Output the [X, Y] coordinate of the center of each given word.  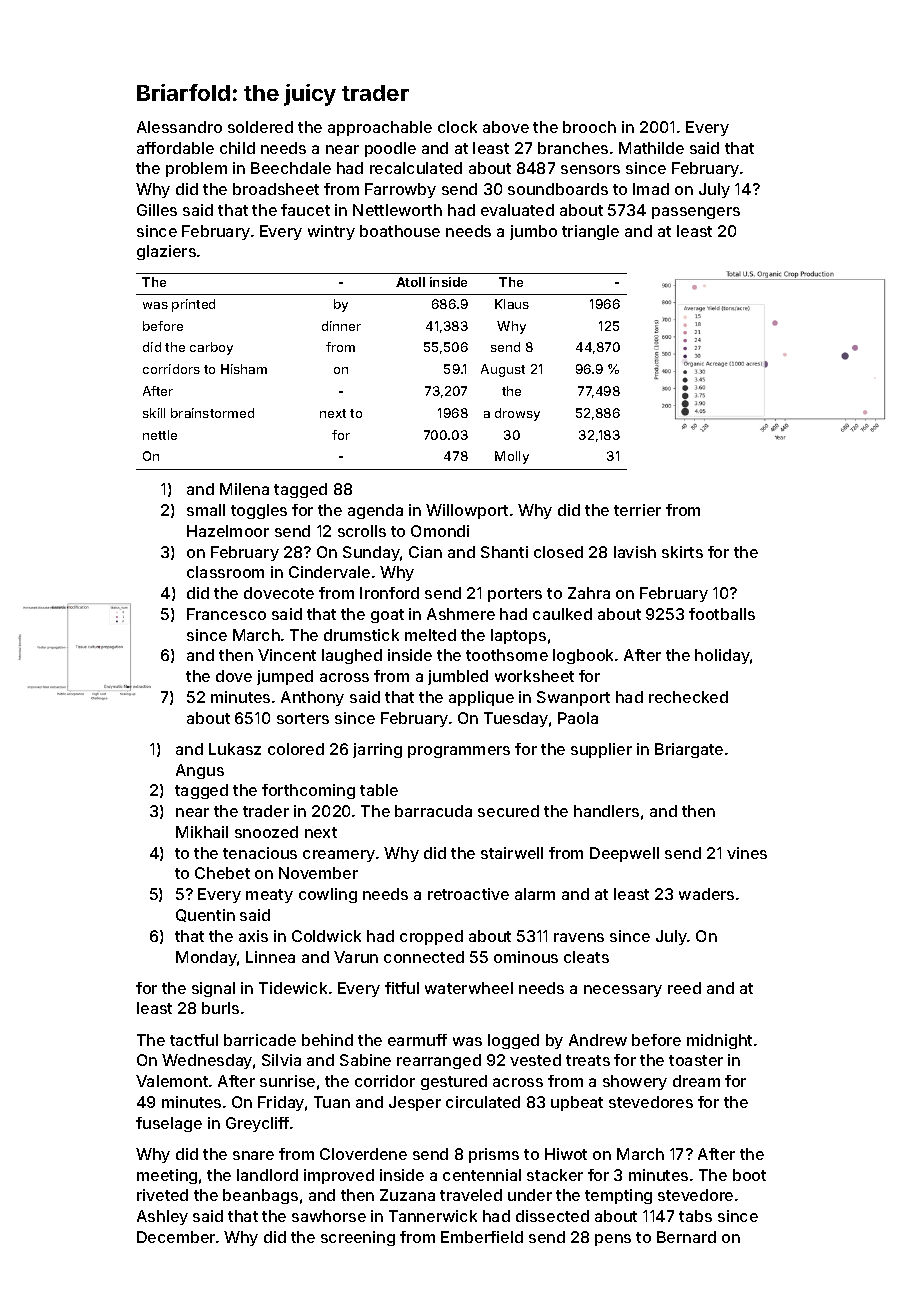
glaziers [166, 252]
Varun [356, 957]
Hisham [244, 369]
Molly [512, 457]
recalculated [416, 168]
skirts [682, 552]
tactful [194, 1040]
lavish [635, 552]
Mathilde [651, 148]
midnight [719, 1041]
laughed [352, 656]
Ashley [162, 1217]
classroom [225, 572]
